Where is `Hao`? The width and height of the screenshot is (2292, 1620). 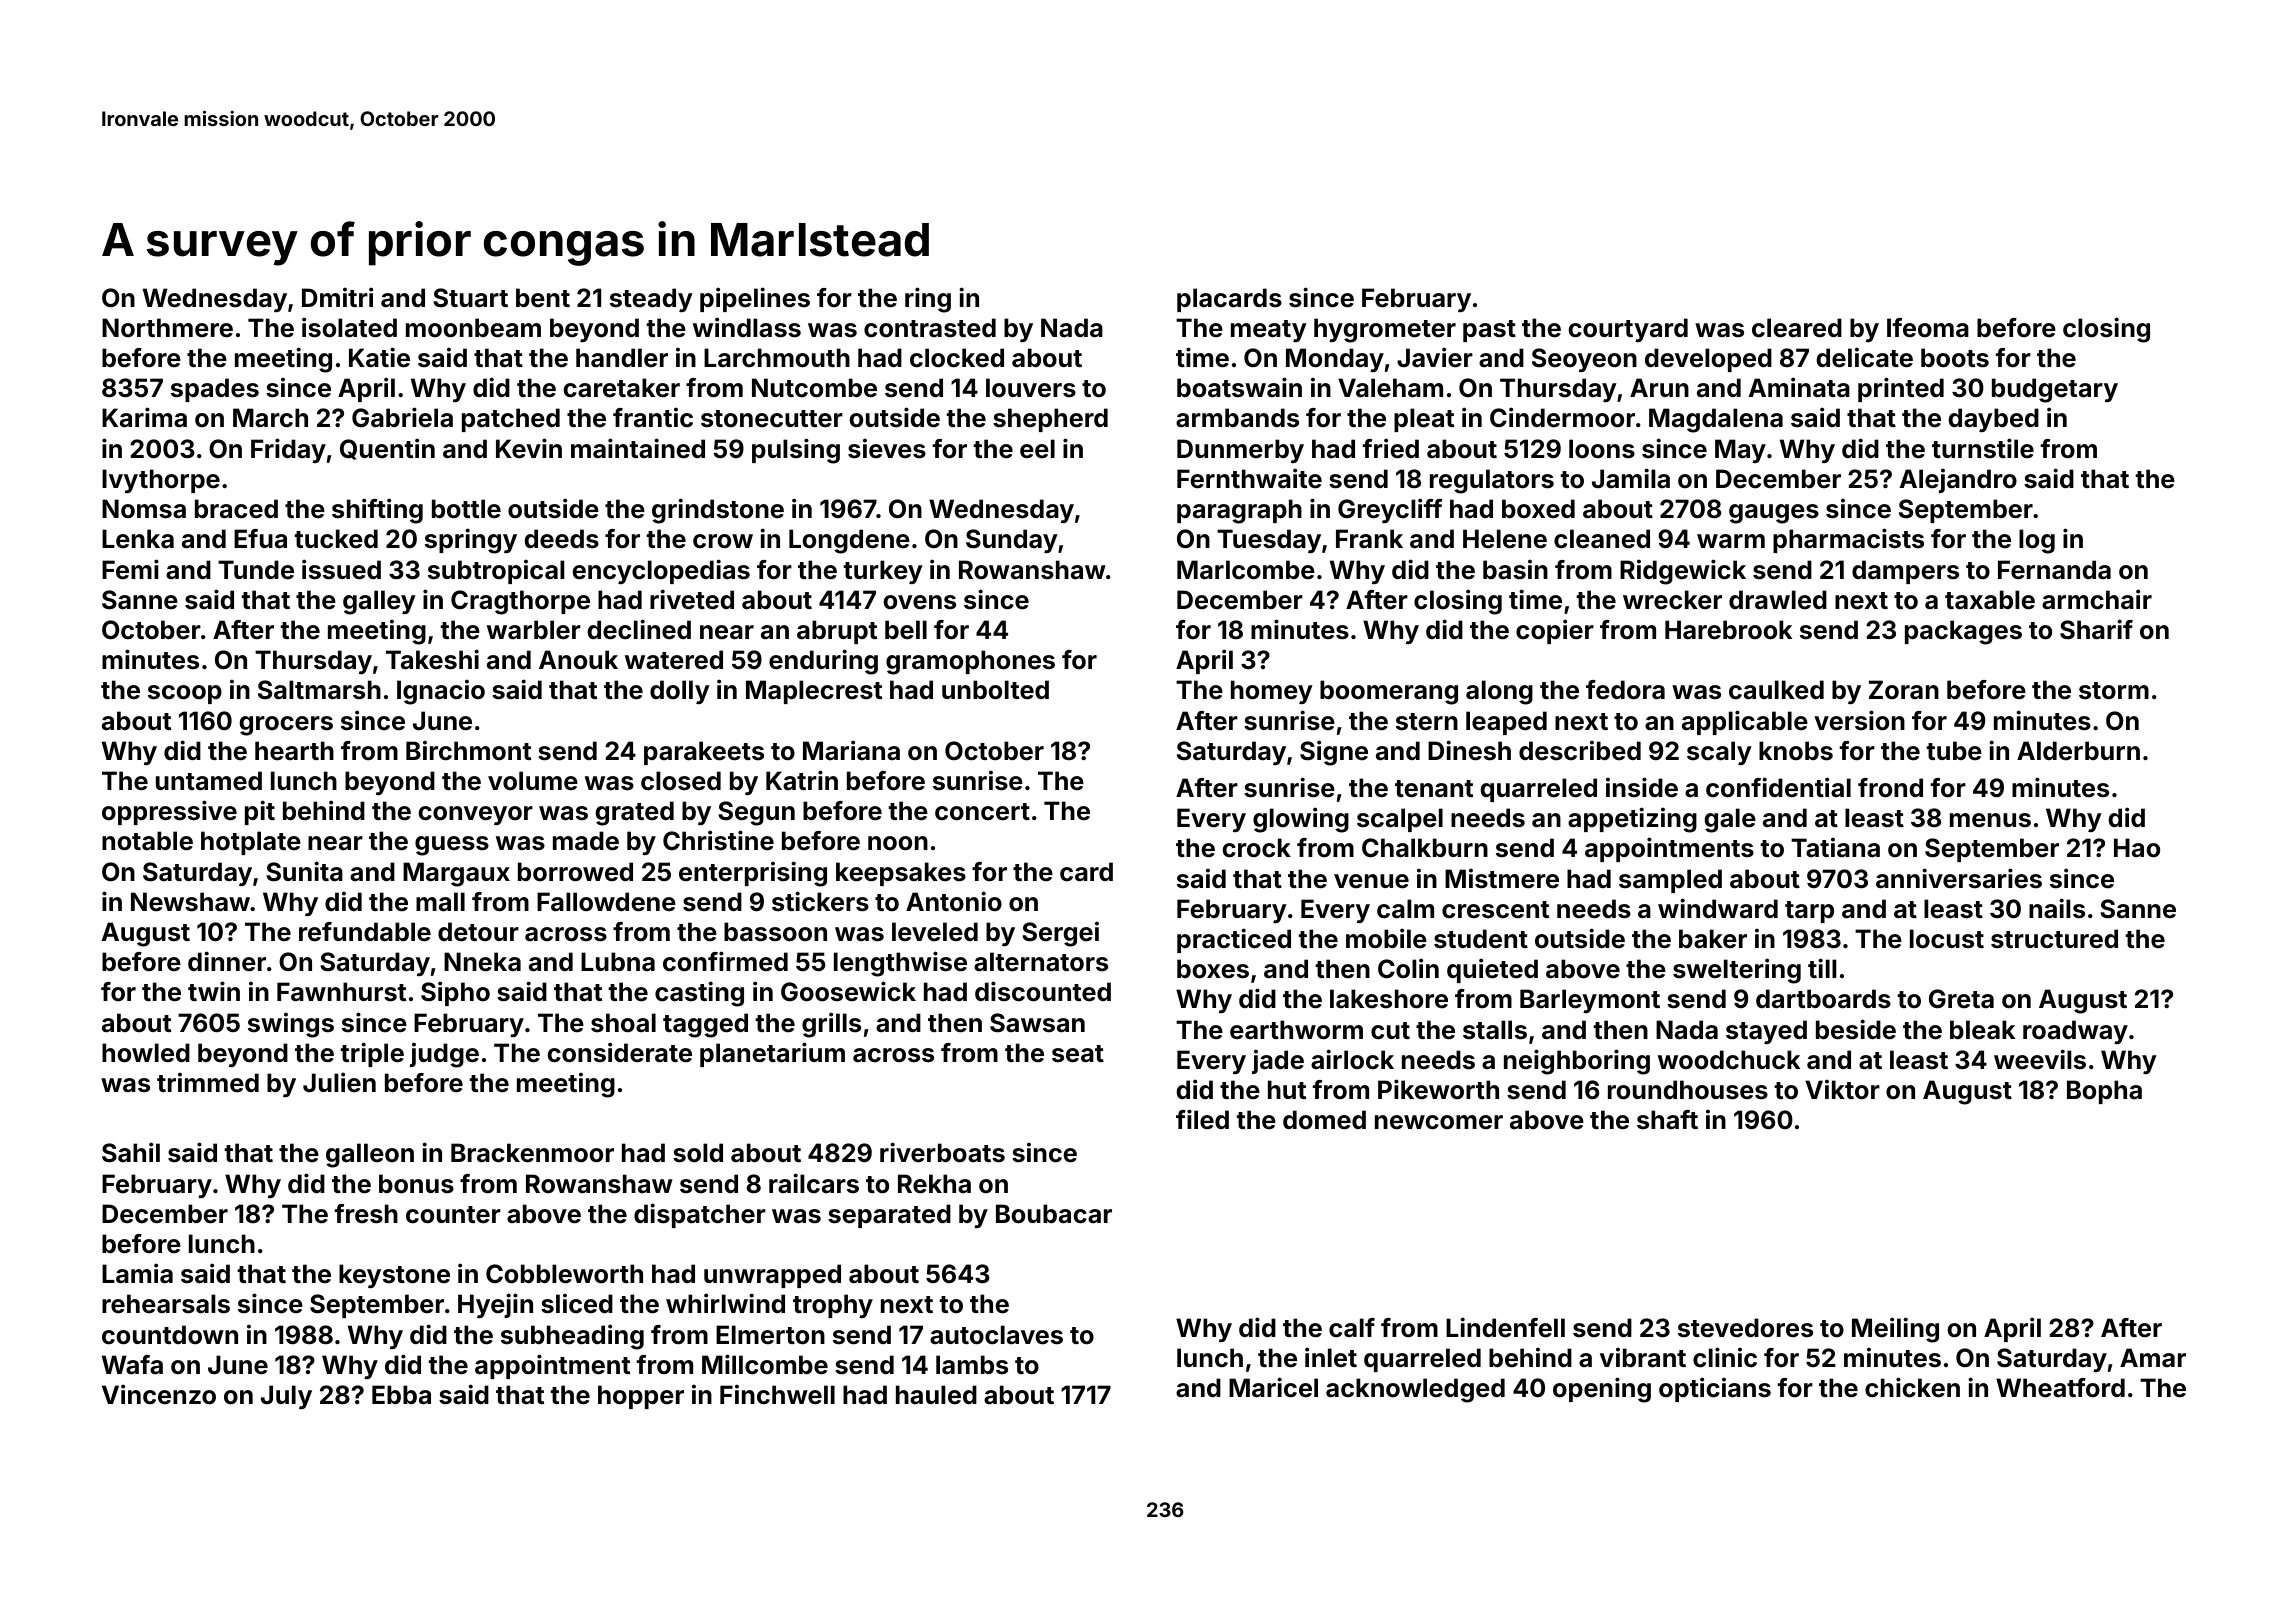 Hao is located at coordinates (2137, 848).
